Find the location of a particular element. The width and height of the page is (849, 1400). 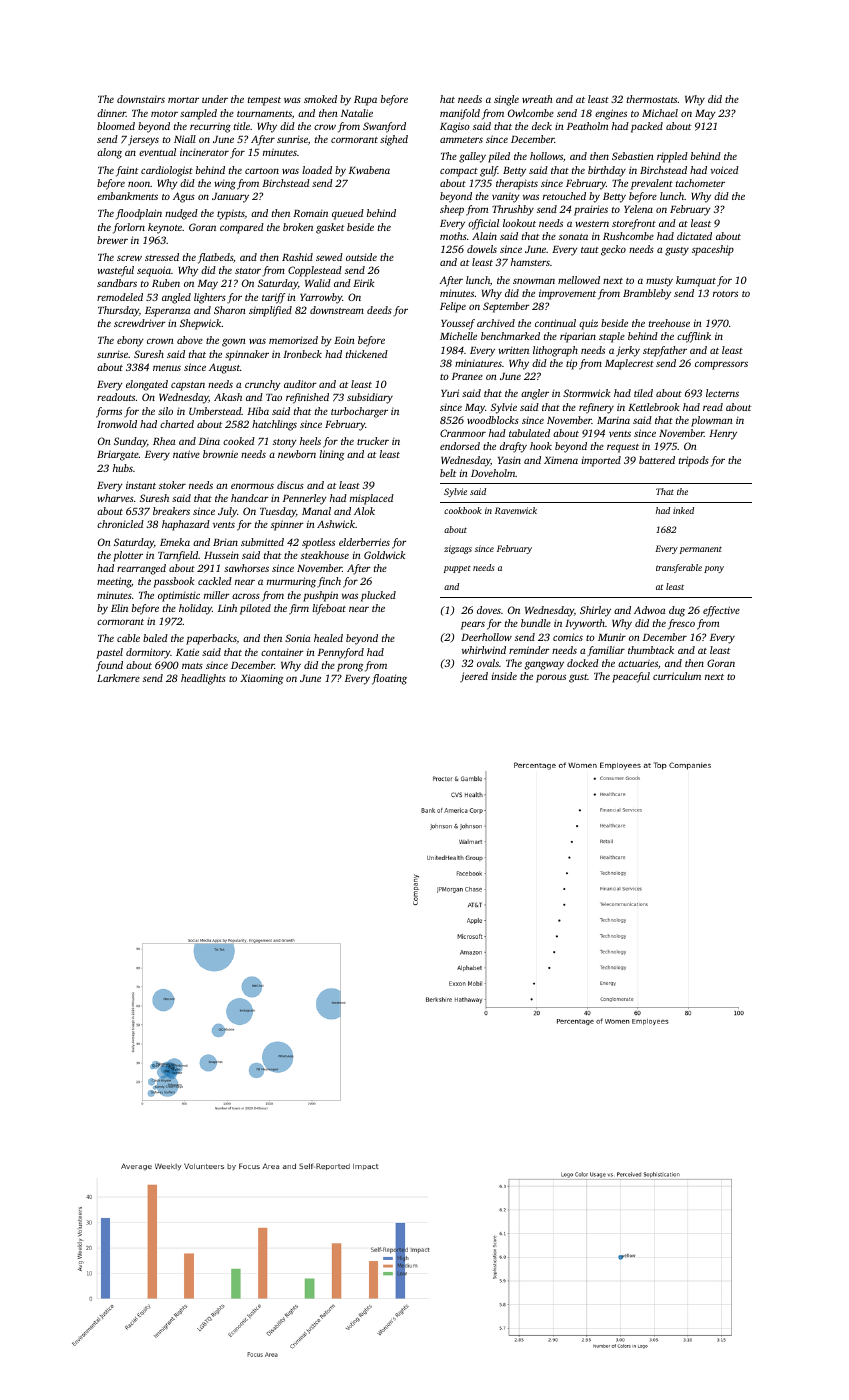

Hussein is located at coordinates (221, 555).
